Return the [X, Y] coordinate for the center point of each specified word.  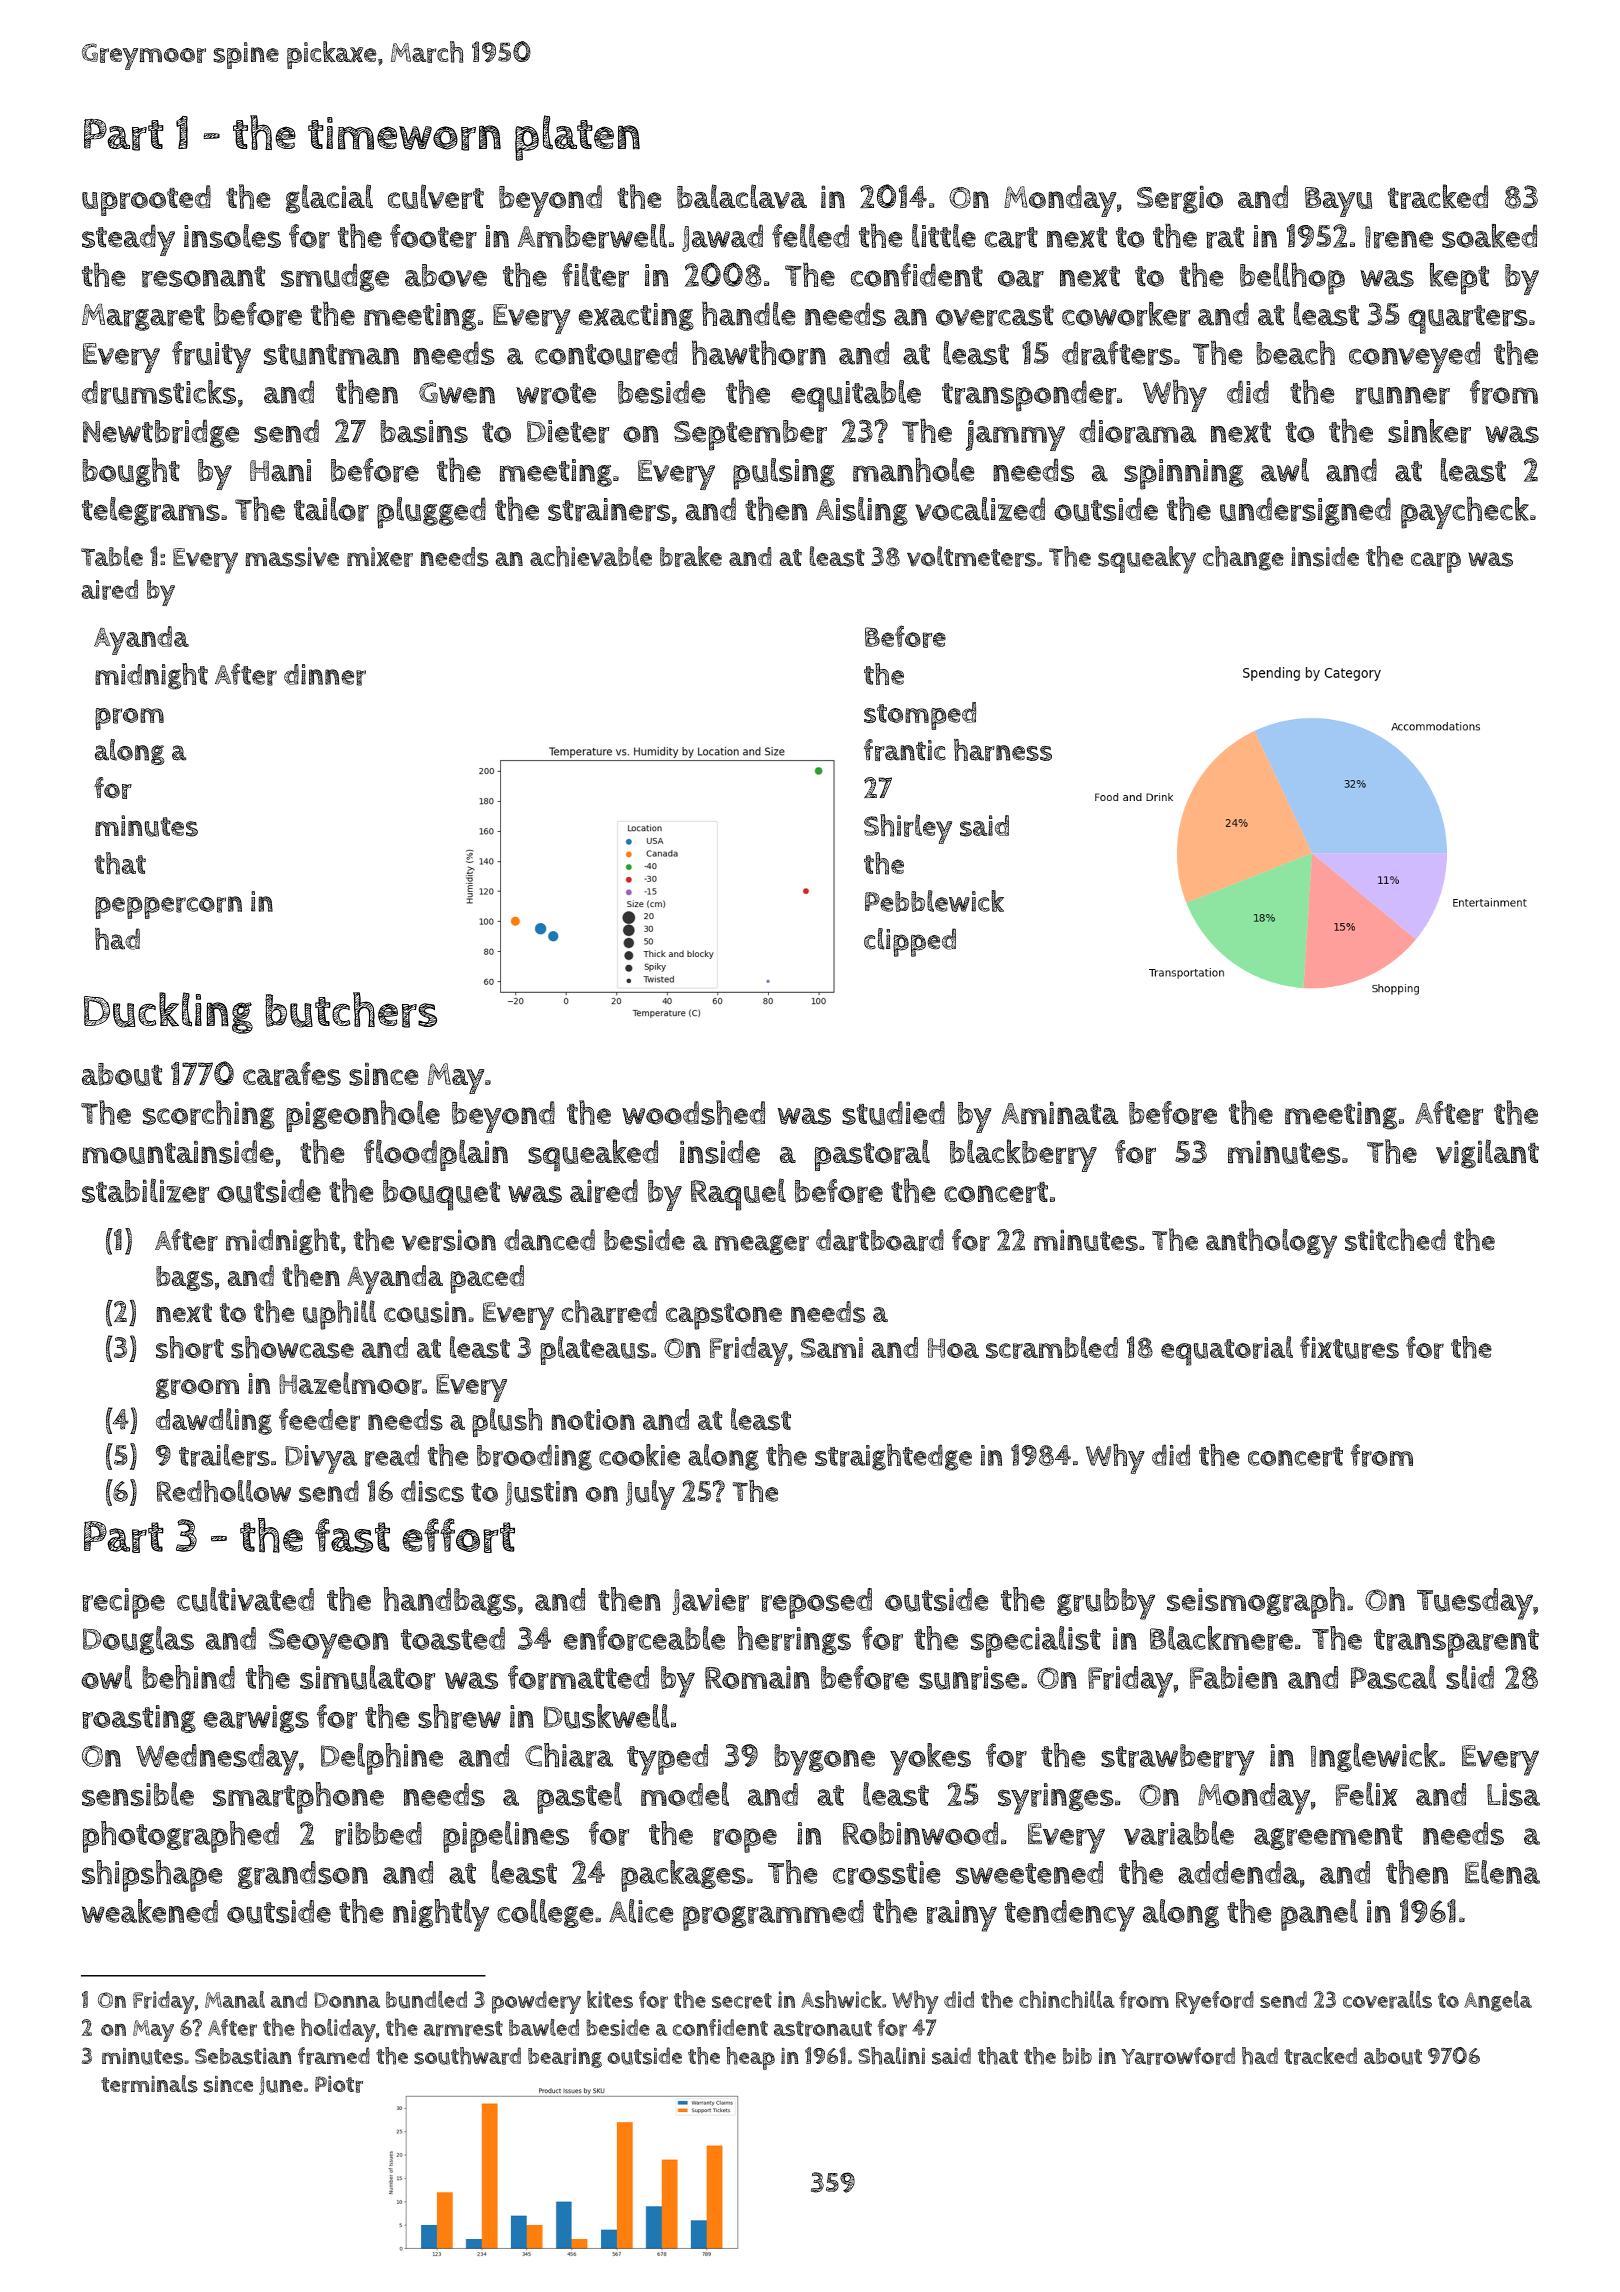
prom [129, 719]
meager [762, 1245]
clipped [910, 942]
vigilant [1487, 1154]
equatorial [1227, 1351]
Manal [235, 1999]
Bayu [1338, 202]
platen [577, 138]
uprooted [146, 200]
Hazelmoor [350, 1383]
